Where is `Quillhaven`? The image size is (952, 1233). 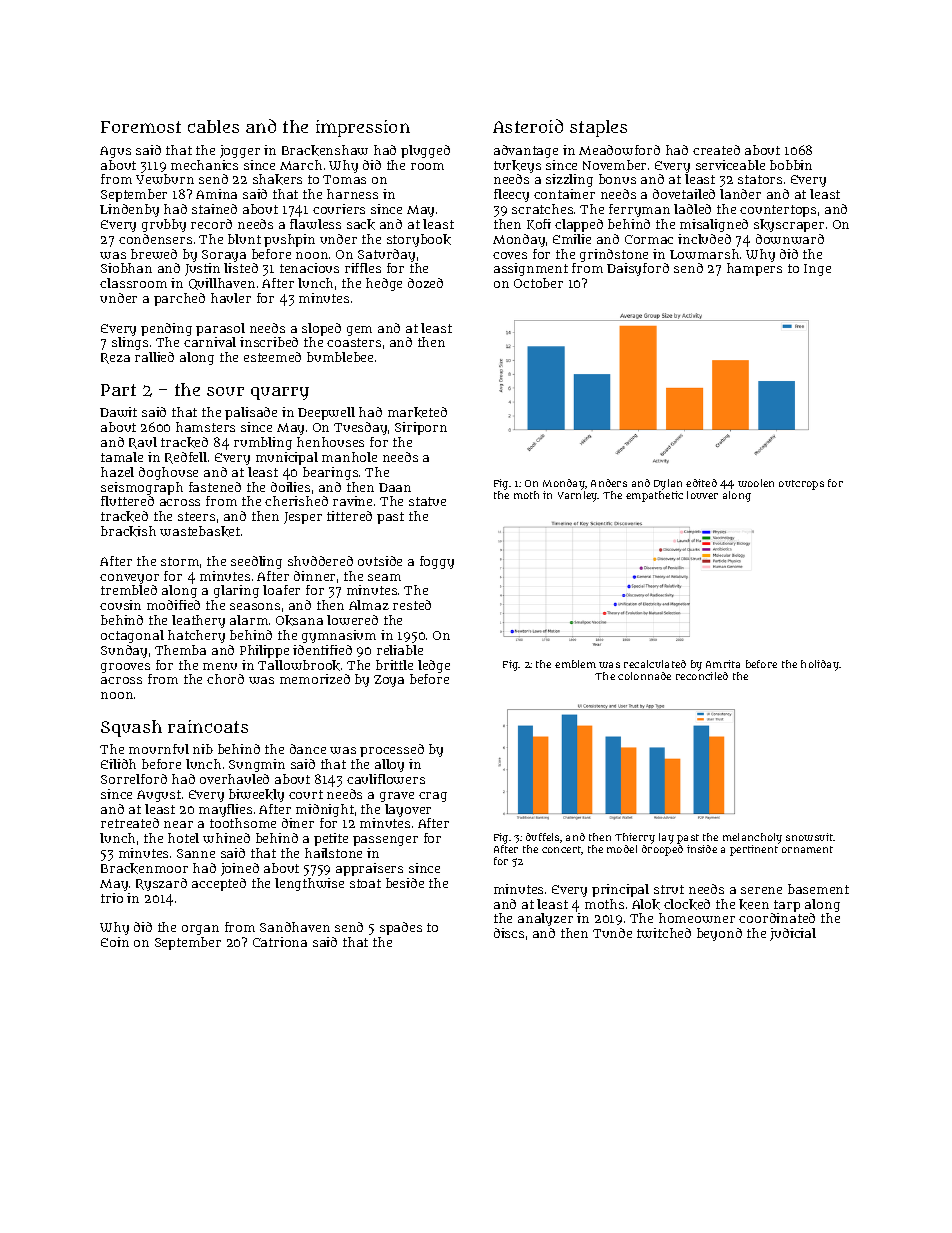 Quillhaven is located at coordinates (222, 284).
